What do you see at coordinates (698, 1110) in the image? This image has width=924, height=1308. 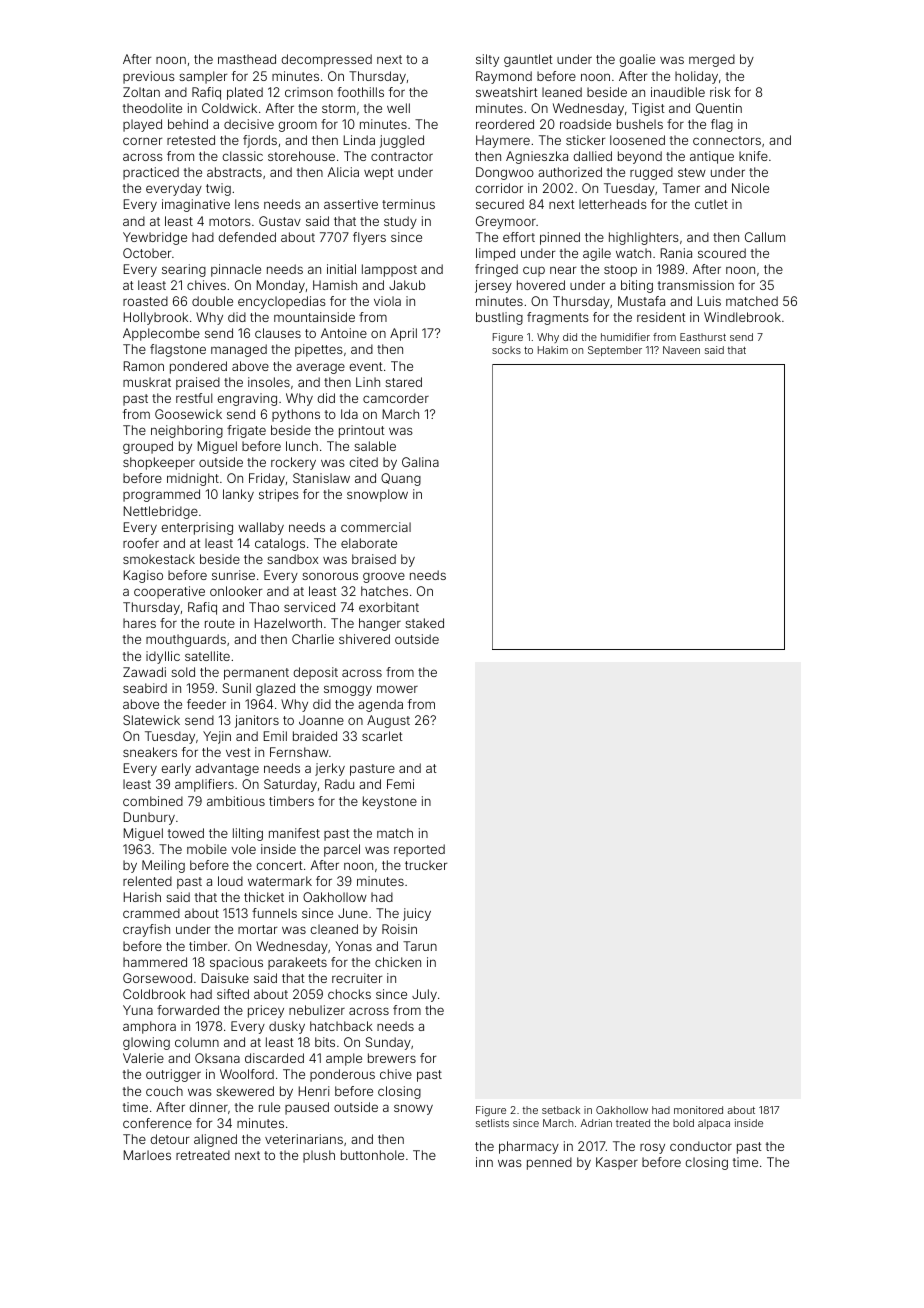 I see `monitored` at bounding box center [698, 1110].
